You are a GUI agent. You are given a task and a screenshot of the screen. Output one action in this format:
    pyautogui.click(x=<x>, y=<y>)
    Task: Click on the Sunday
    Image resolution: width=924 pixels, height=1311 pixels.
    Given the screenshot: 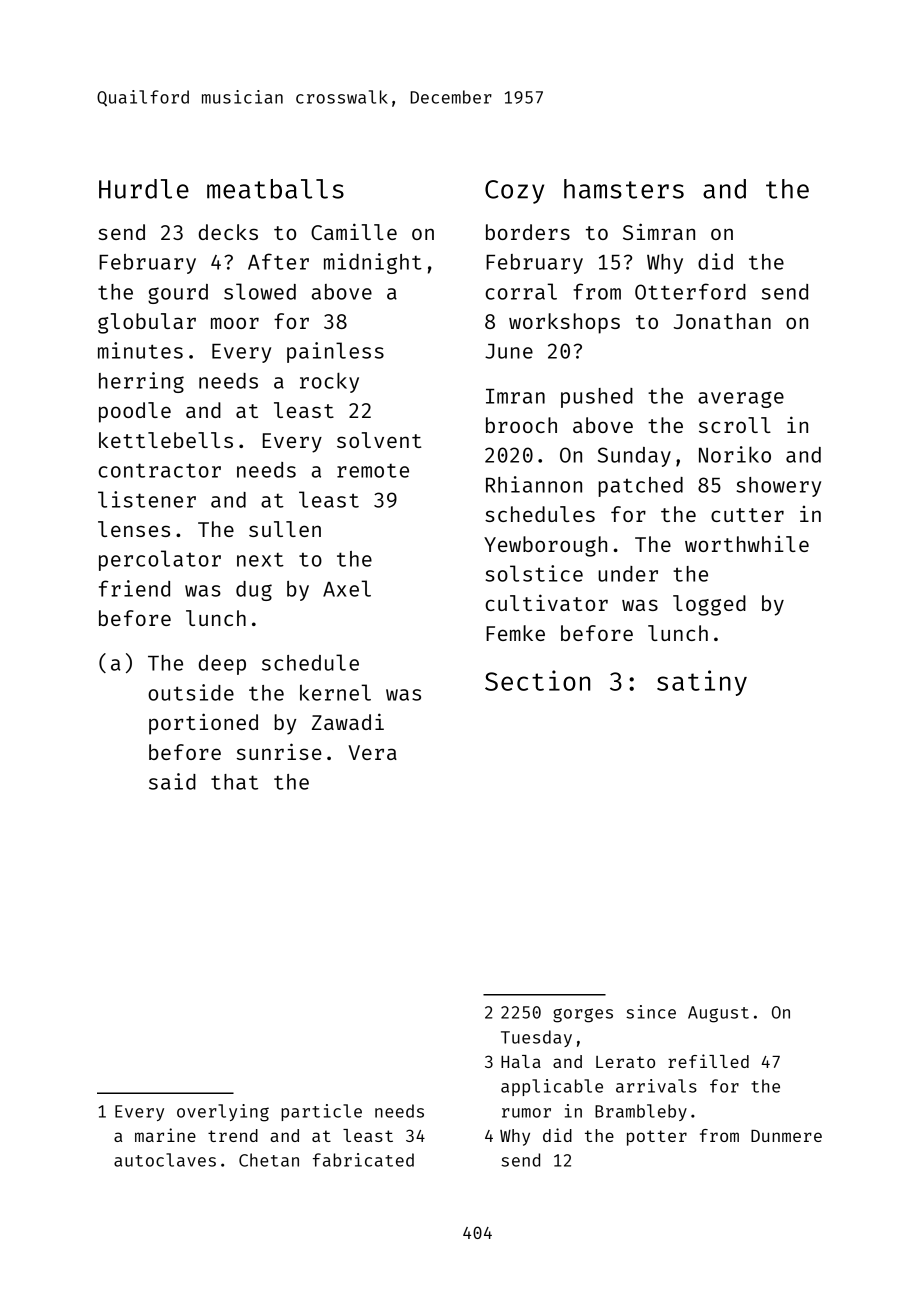 What is the action you would take?
    pyautogui.click(x=634, y=457)
